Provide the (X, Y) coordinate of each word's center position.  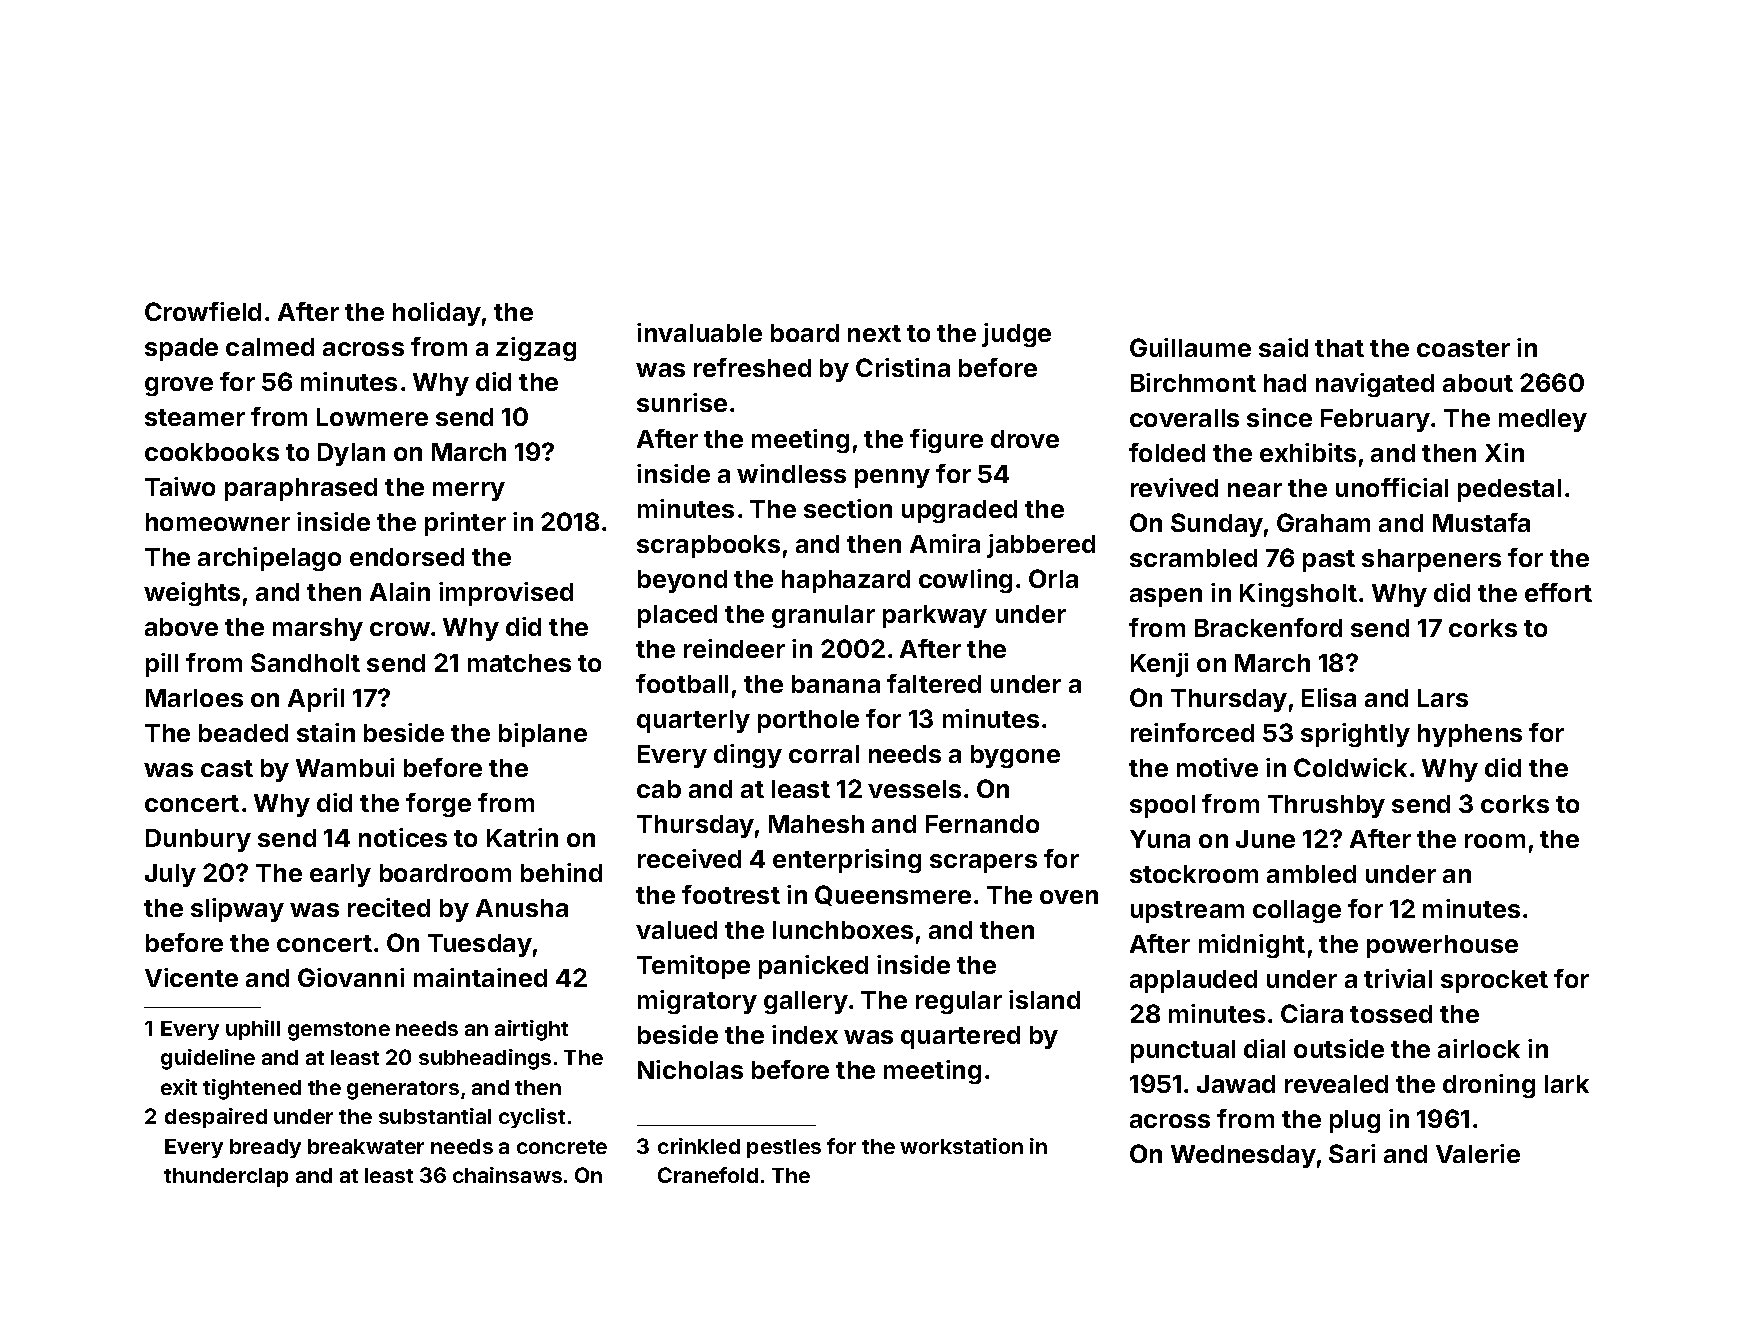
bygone (1015, 756)
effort (1558, 592)
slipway (237, 910)
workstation (961, 1146)
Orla (1053, 578)
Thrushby (1326, 806)
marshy (318, 629)
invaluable (699, 332)
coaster (1463, 348)
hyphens (1470, 735)
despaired (216, 1118)
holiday (437, 314)
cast (227, 768)
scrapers (983, 863)
